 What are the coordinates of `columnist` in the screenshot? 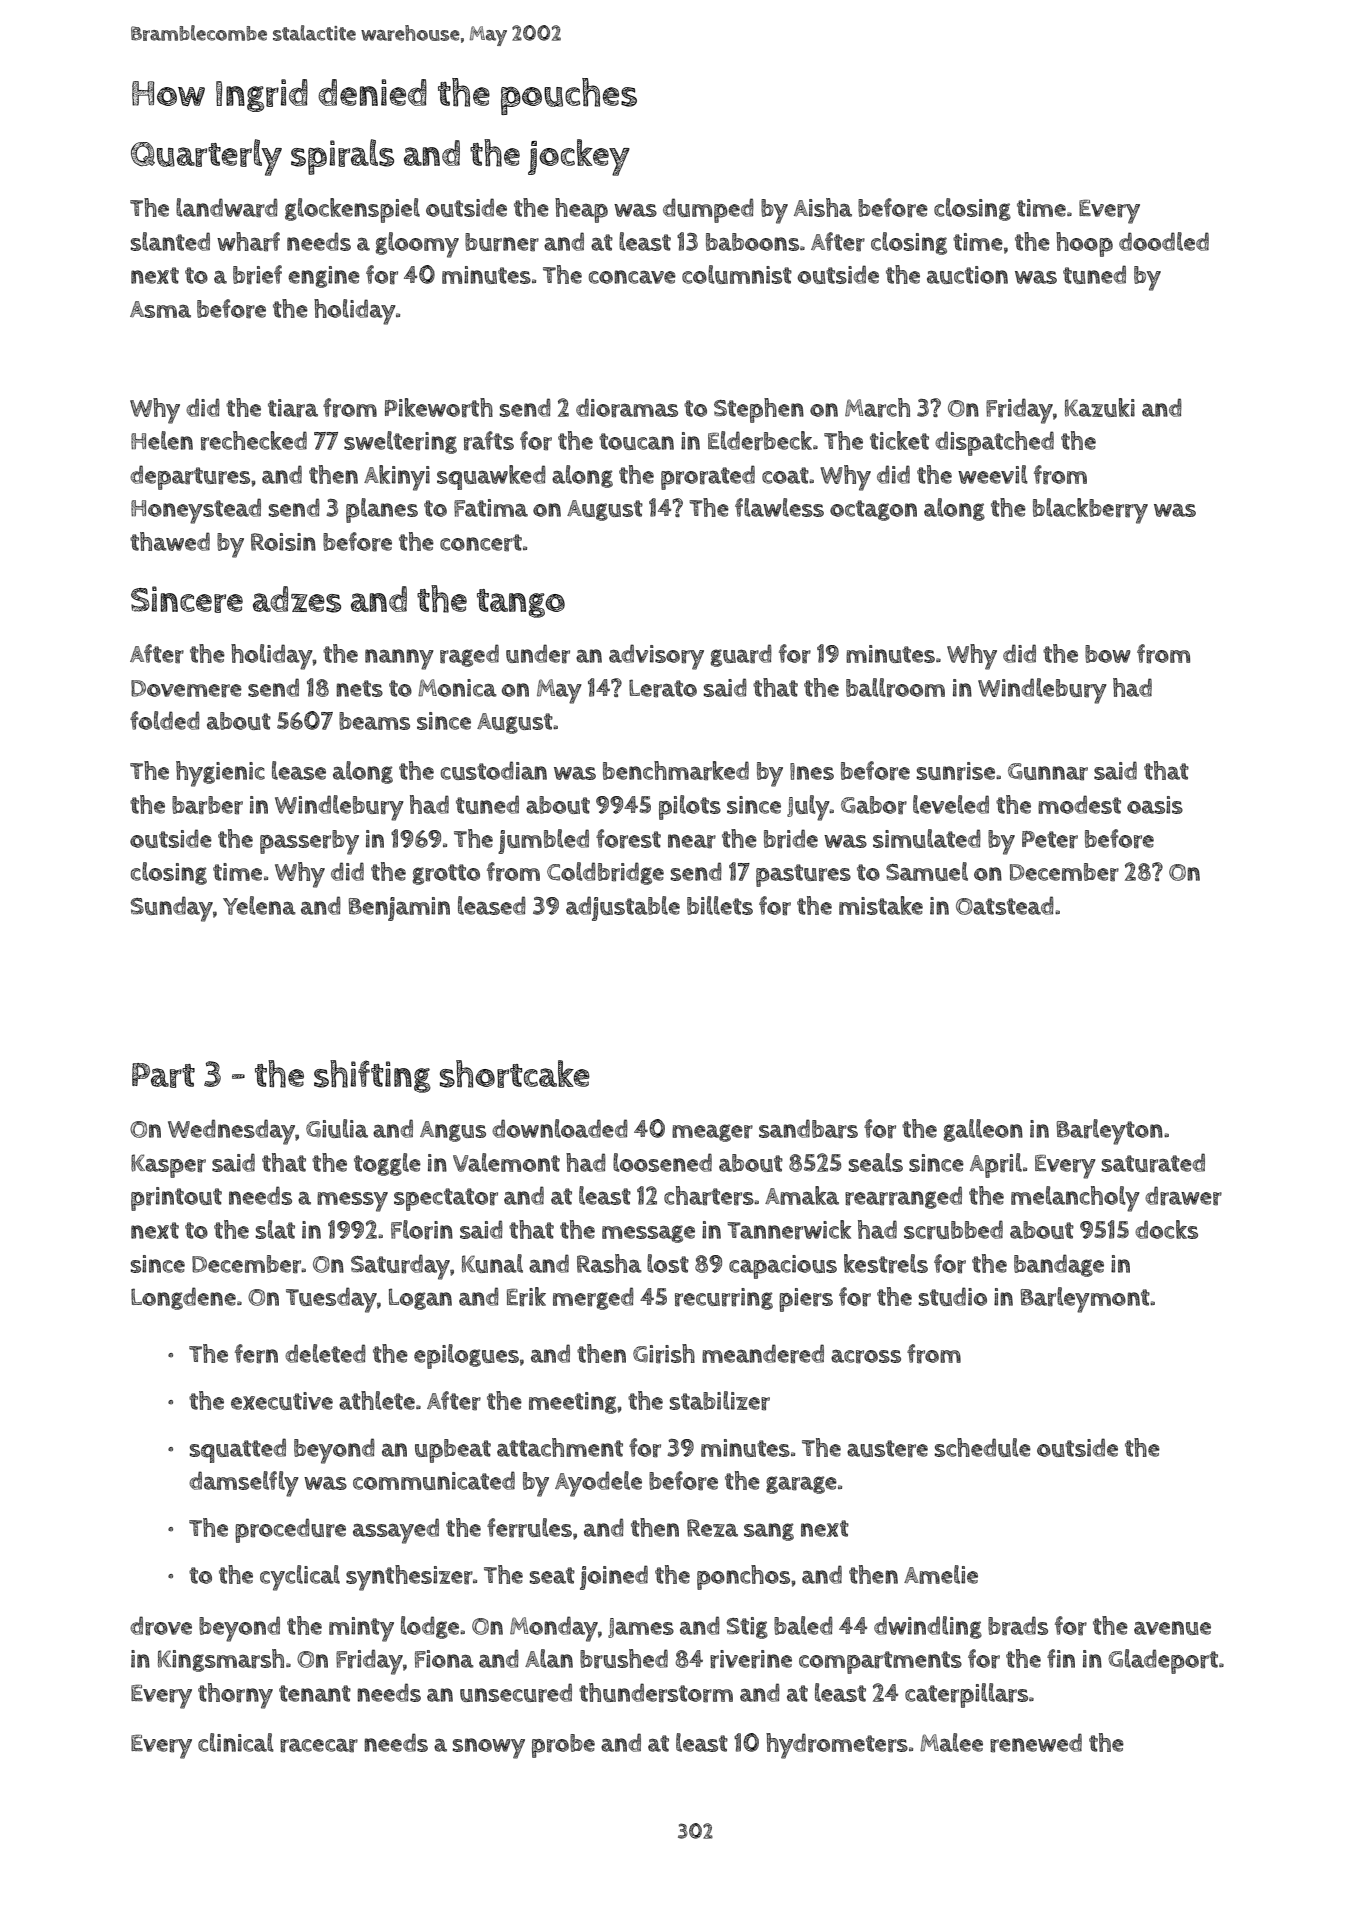 It's located at (737, 274).
